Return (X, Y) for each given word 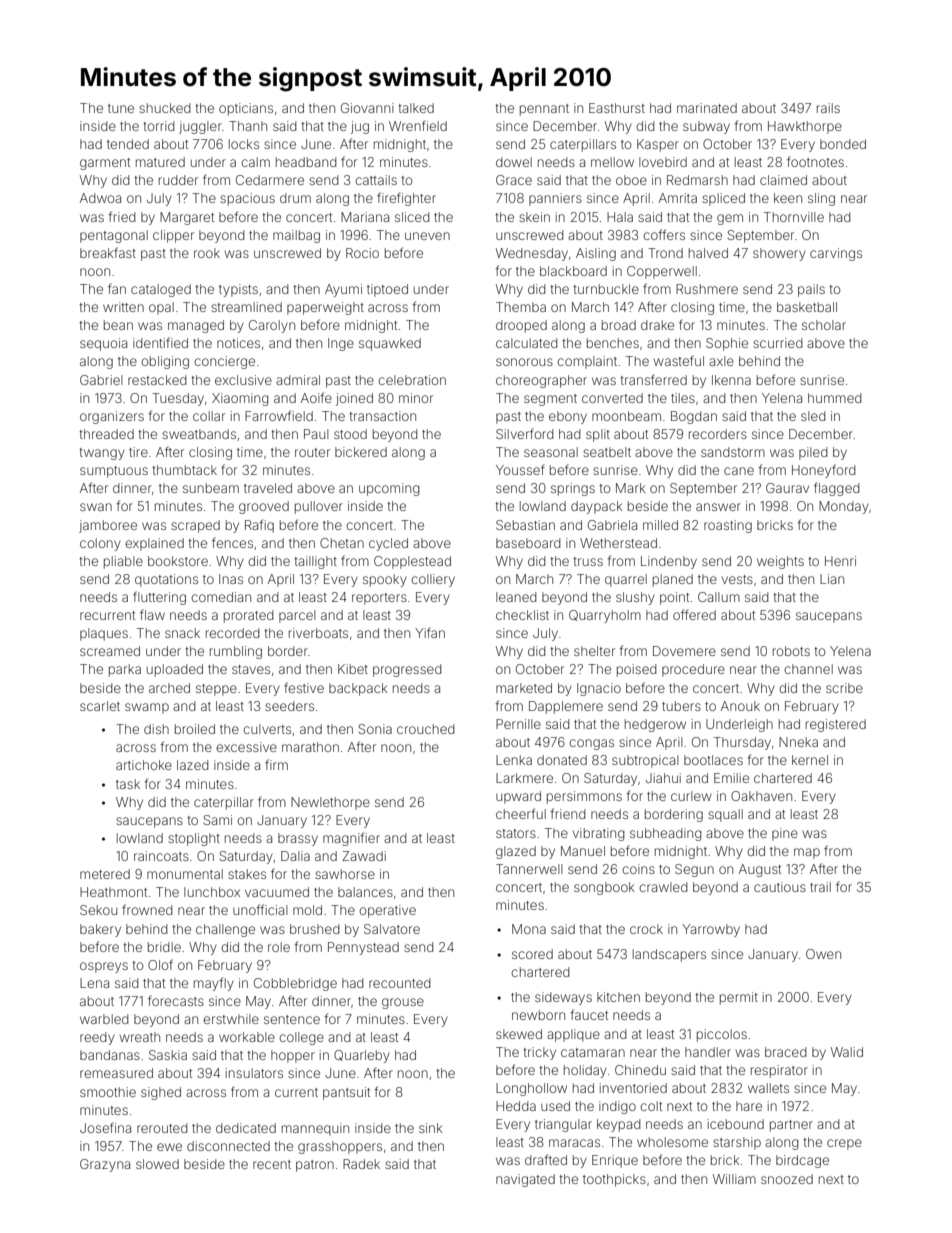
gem (730, 219)
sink (431, 1128)
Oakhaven (761, 796)
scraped (195, 526)
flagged (837, 489)
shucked (165, 108)
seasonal (551, 452)
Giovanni (367, 108)
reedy (97, 1038)
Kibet (353, 669)
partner (791, 1126)
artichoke (144, 765)
